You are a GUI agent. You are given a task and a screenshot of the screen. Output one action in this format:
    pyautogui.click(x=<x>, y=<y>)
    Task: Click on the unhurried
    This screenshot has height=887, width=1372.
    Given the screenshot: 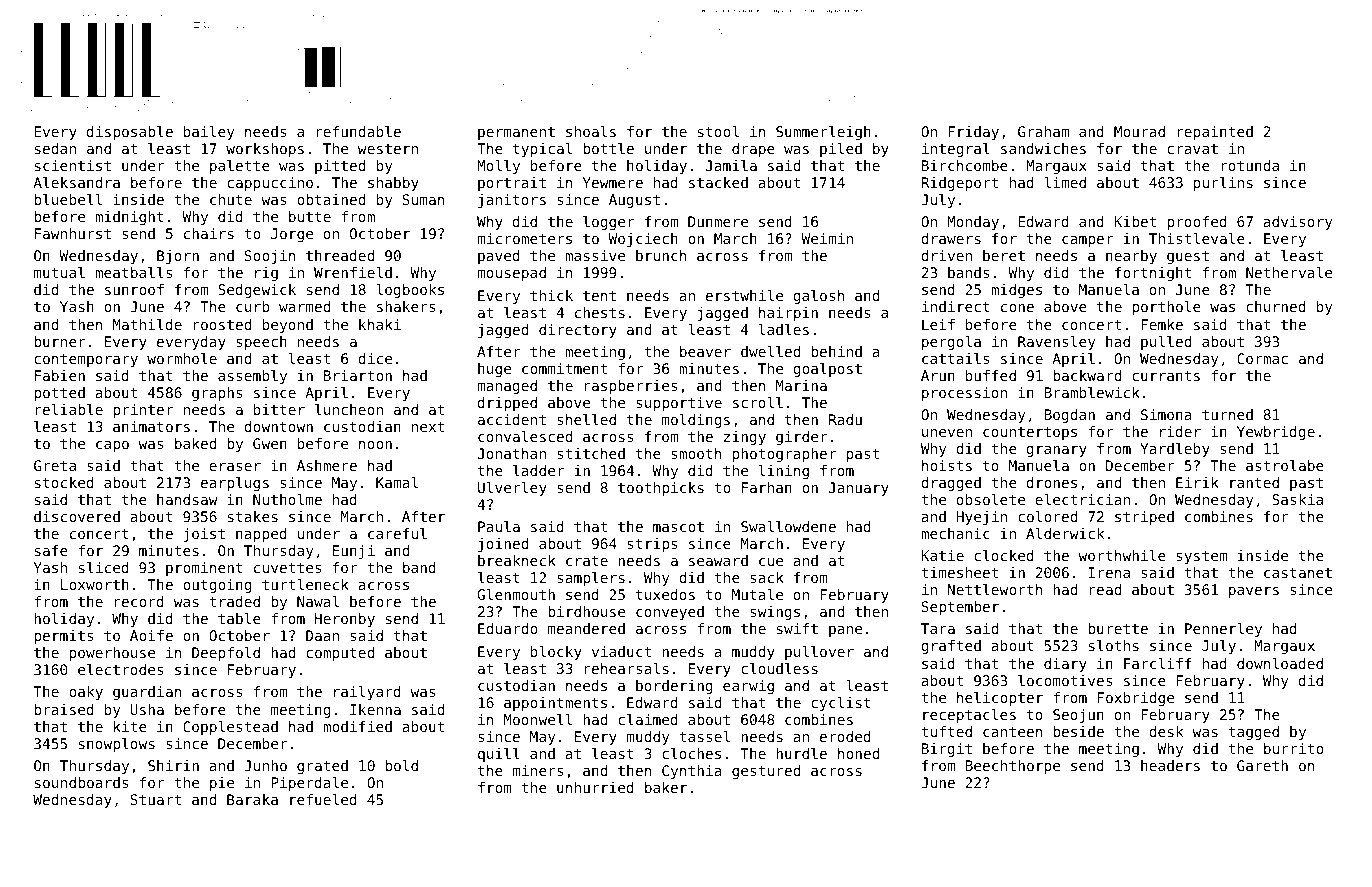 What is the action you would take?
    pyautogui.click(x=595, y=787)
